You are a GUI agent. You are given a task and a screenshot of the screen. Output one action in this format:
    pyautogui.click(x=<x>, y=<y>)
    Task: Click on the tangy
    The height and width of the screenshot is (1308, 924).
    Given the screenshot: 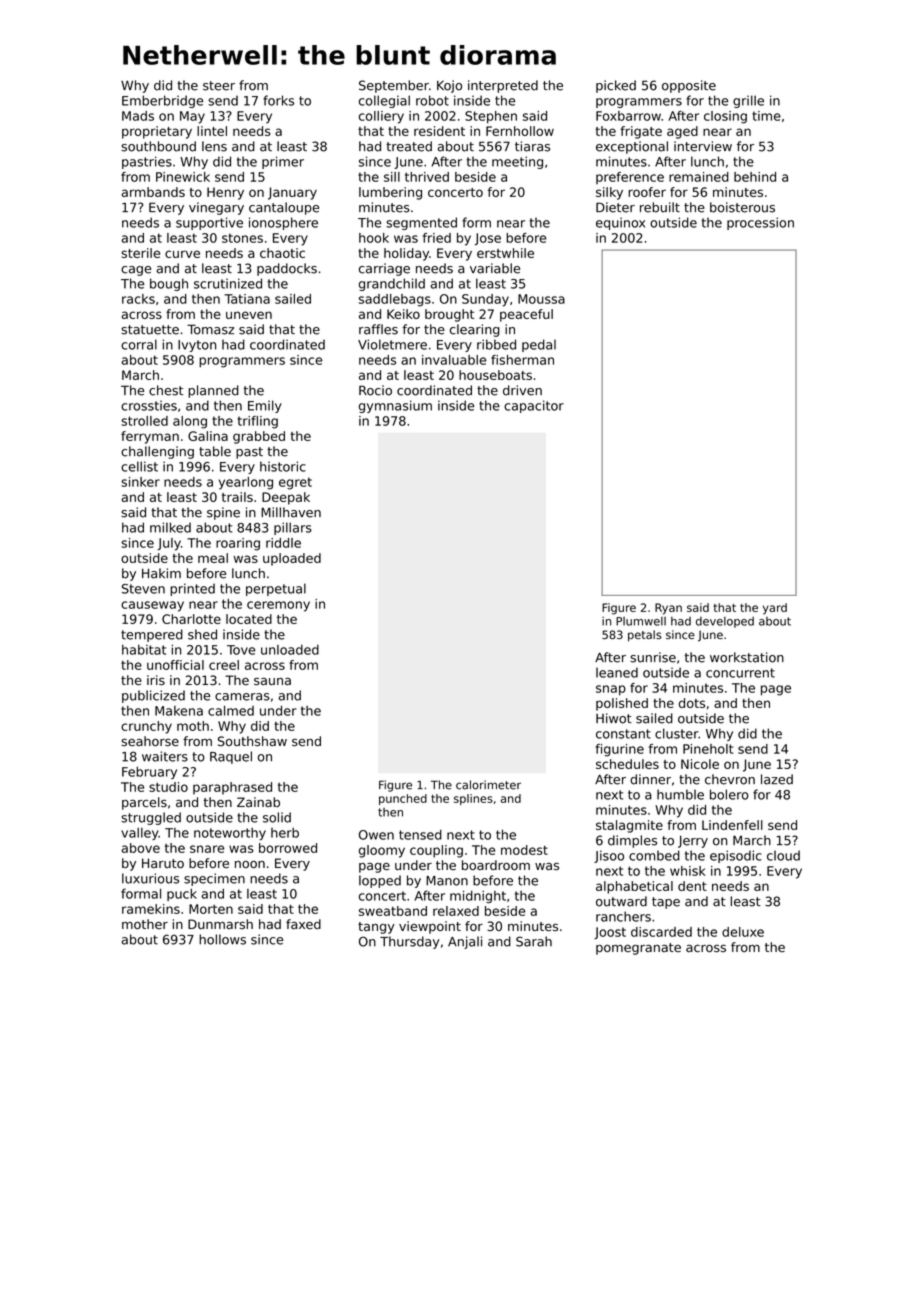 What is the action you would take?
    pyautogui.click(x=376, y=928)
